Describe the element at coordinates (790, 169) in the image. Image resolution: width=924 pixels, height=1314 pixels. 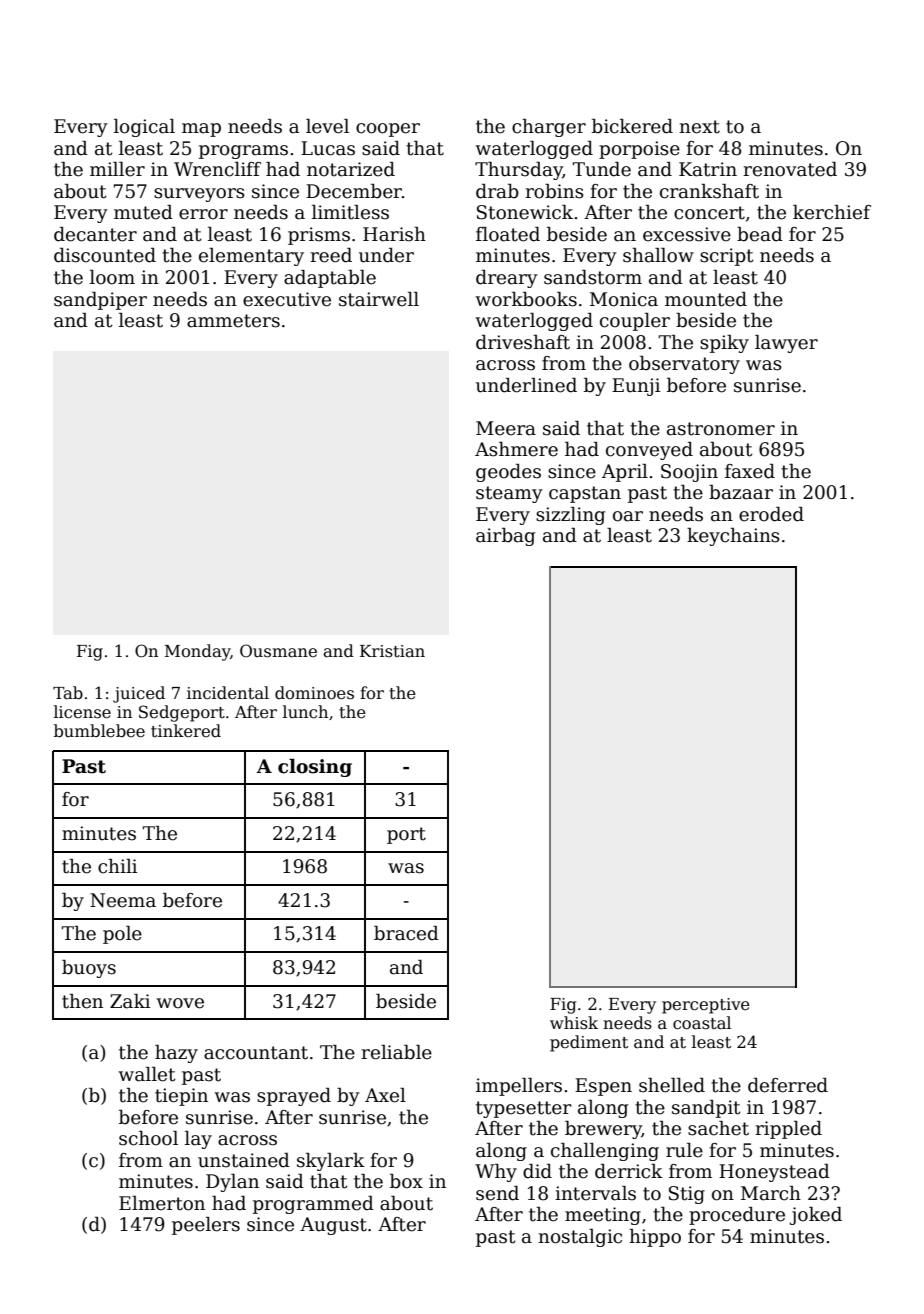
I see `renovated` at that location.
